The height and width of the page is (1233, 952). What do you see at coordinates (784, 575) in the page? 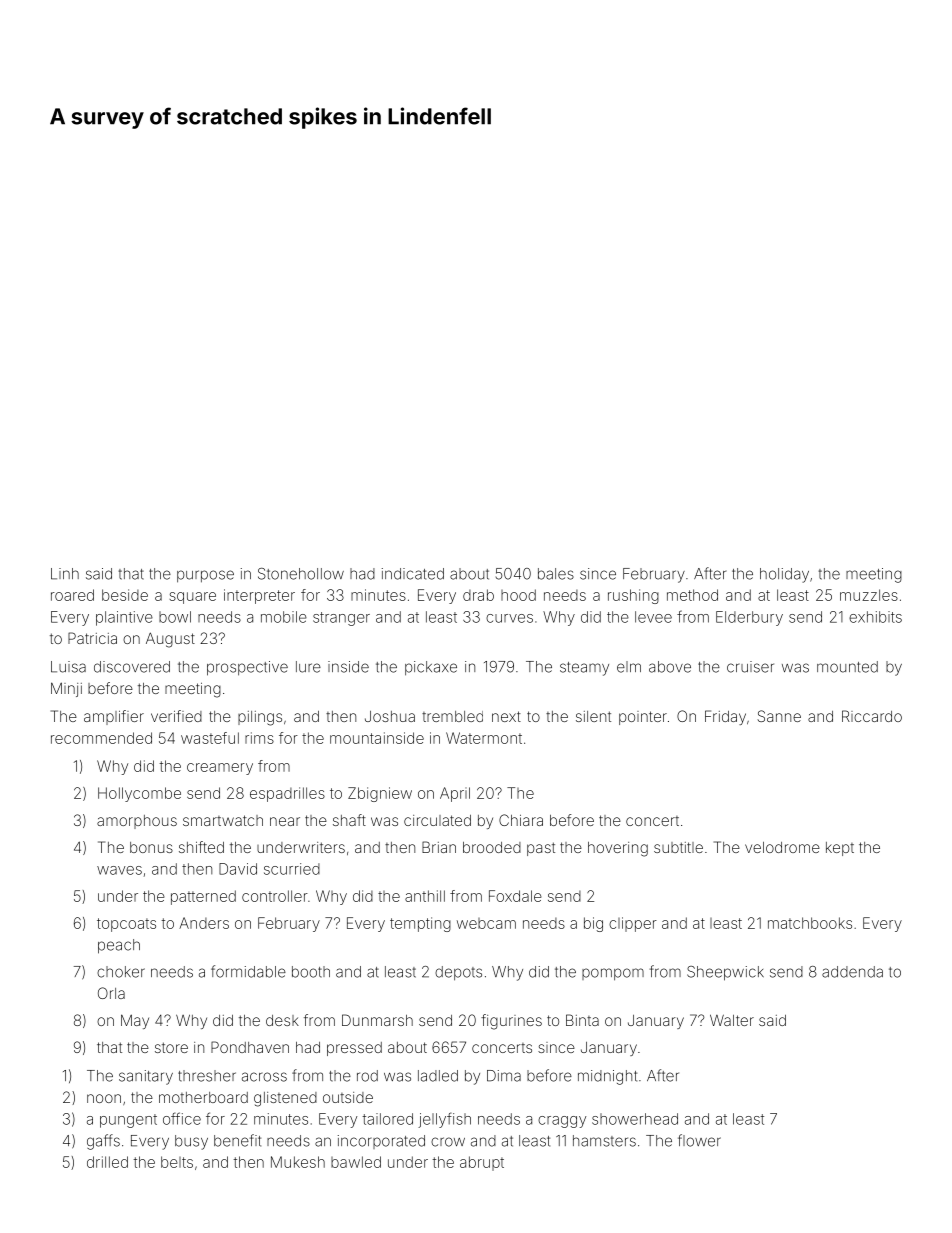
I see `holiday` at bounding box center [784, 575].
